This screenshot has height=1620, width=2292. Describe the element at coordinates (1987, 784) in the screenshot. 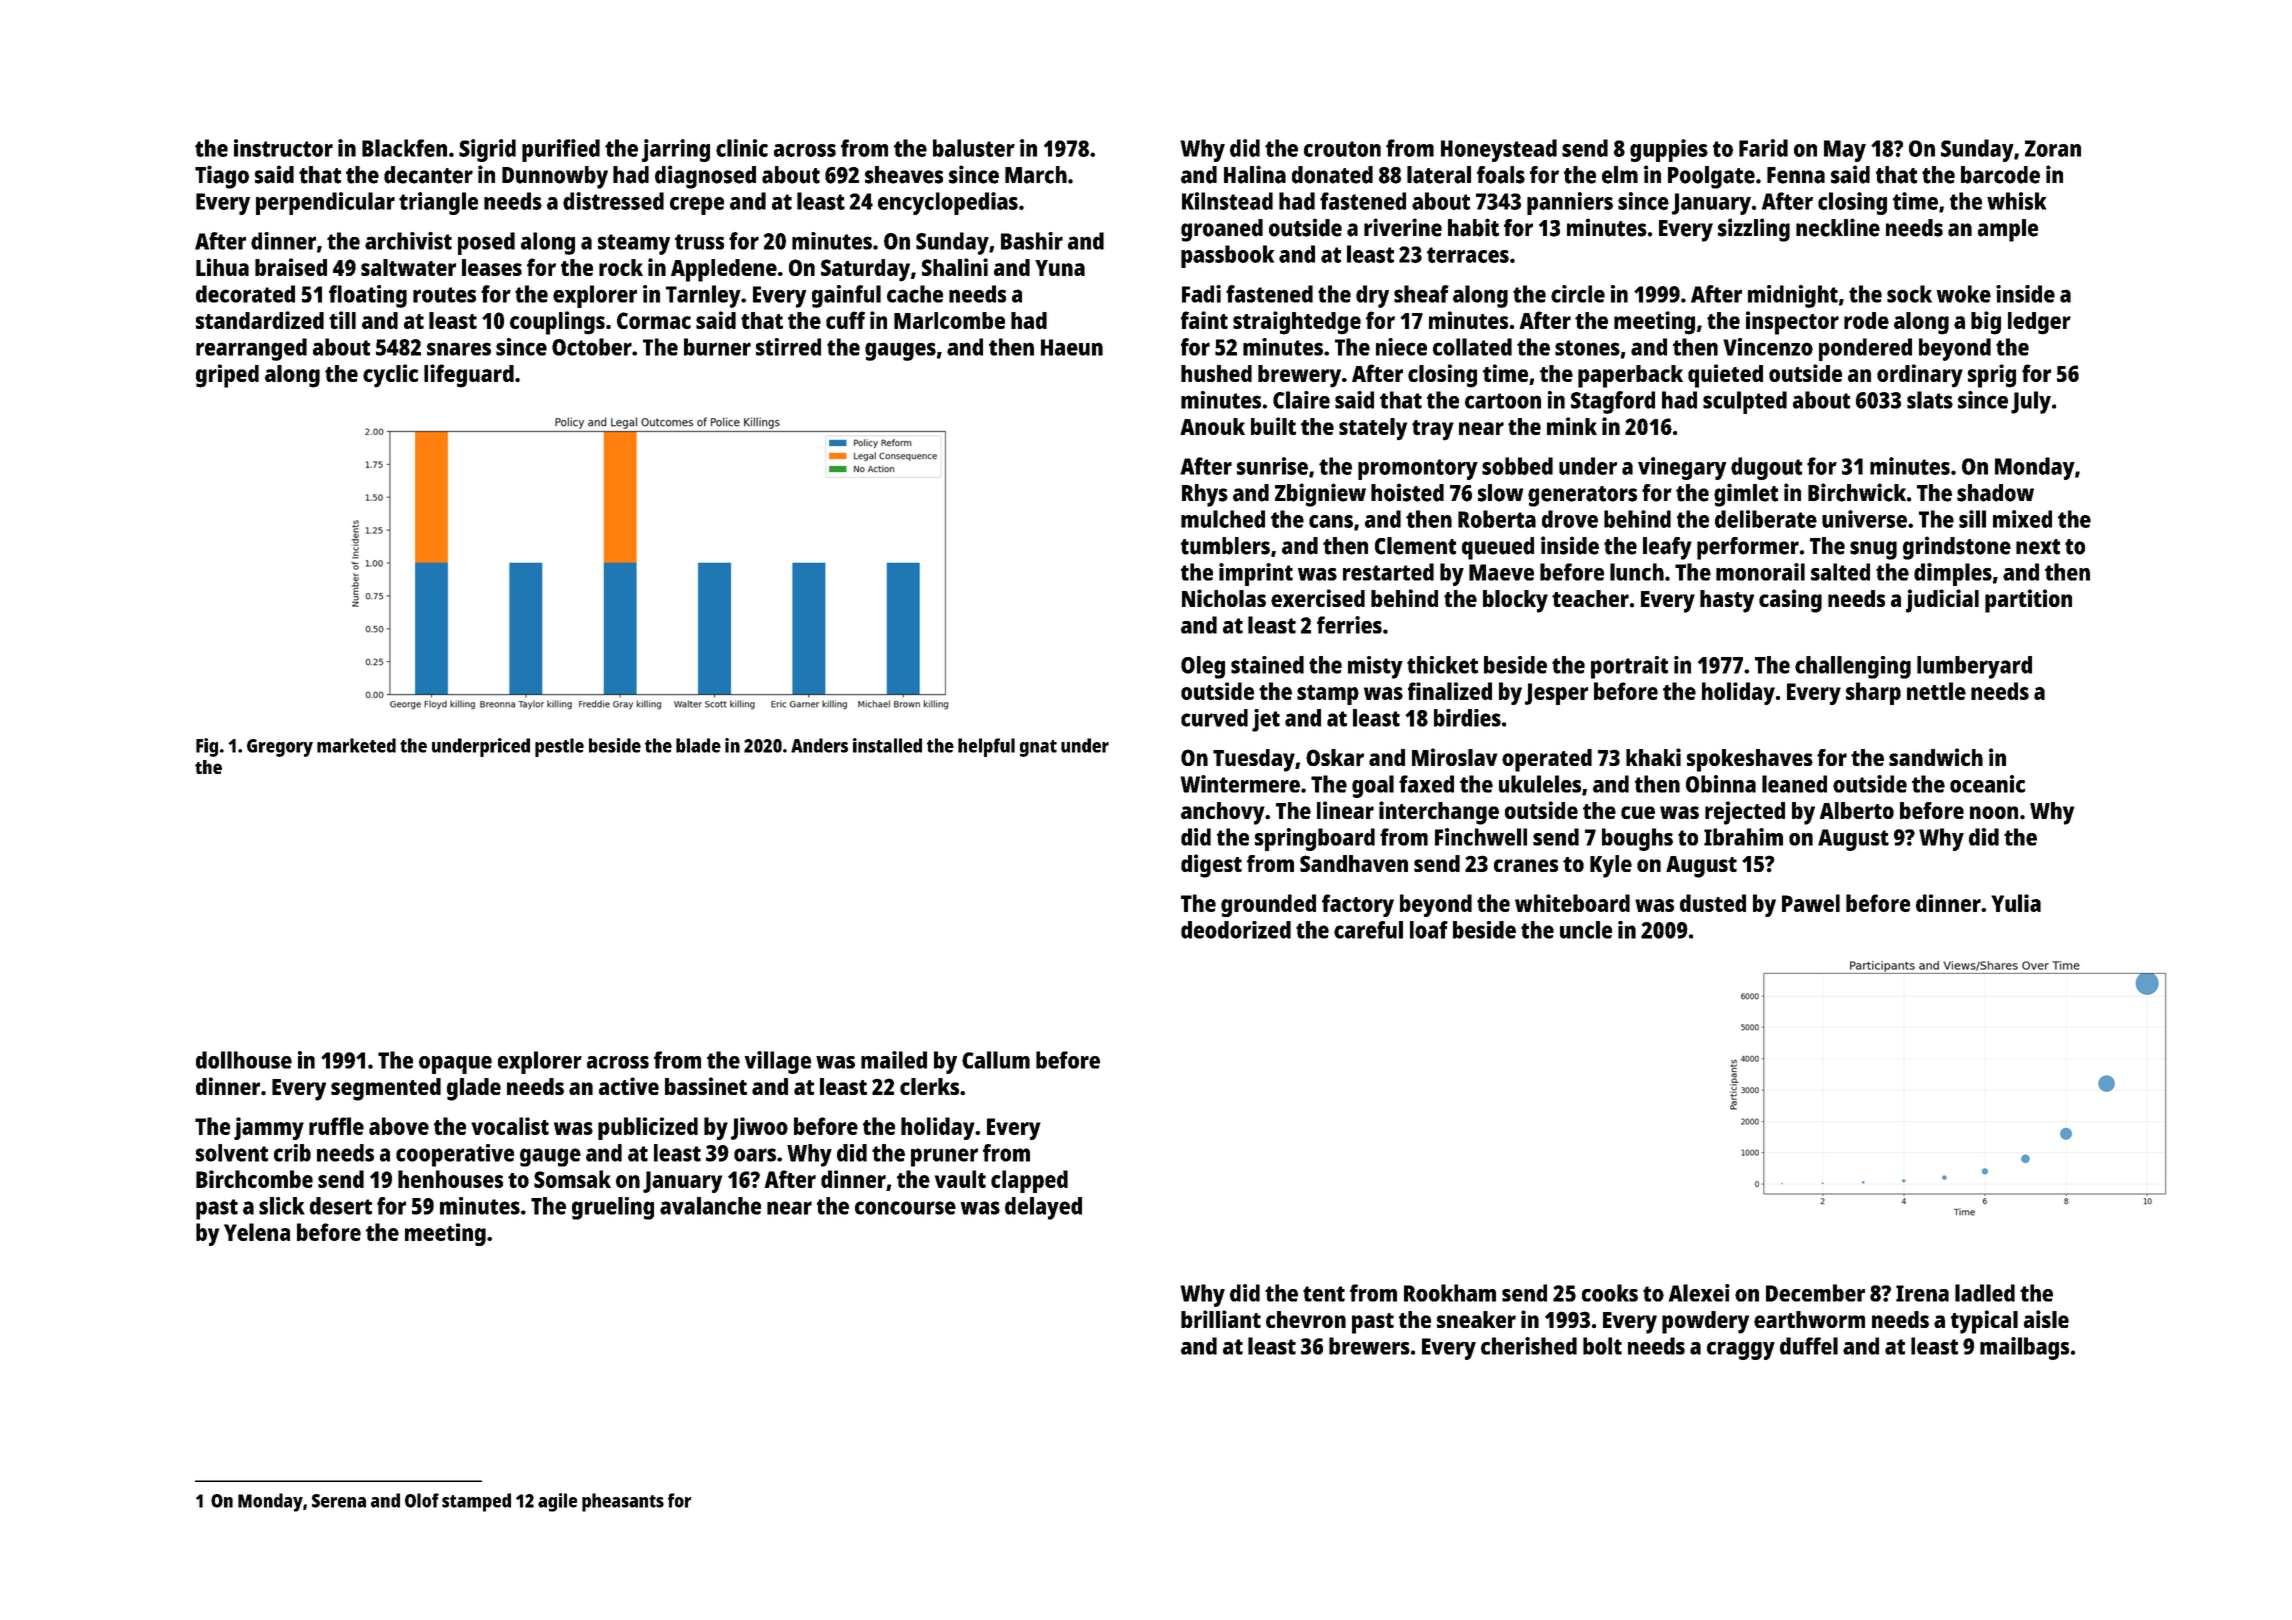

I see `oceanic` at that location.
